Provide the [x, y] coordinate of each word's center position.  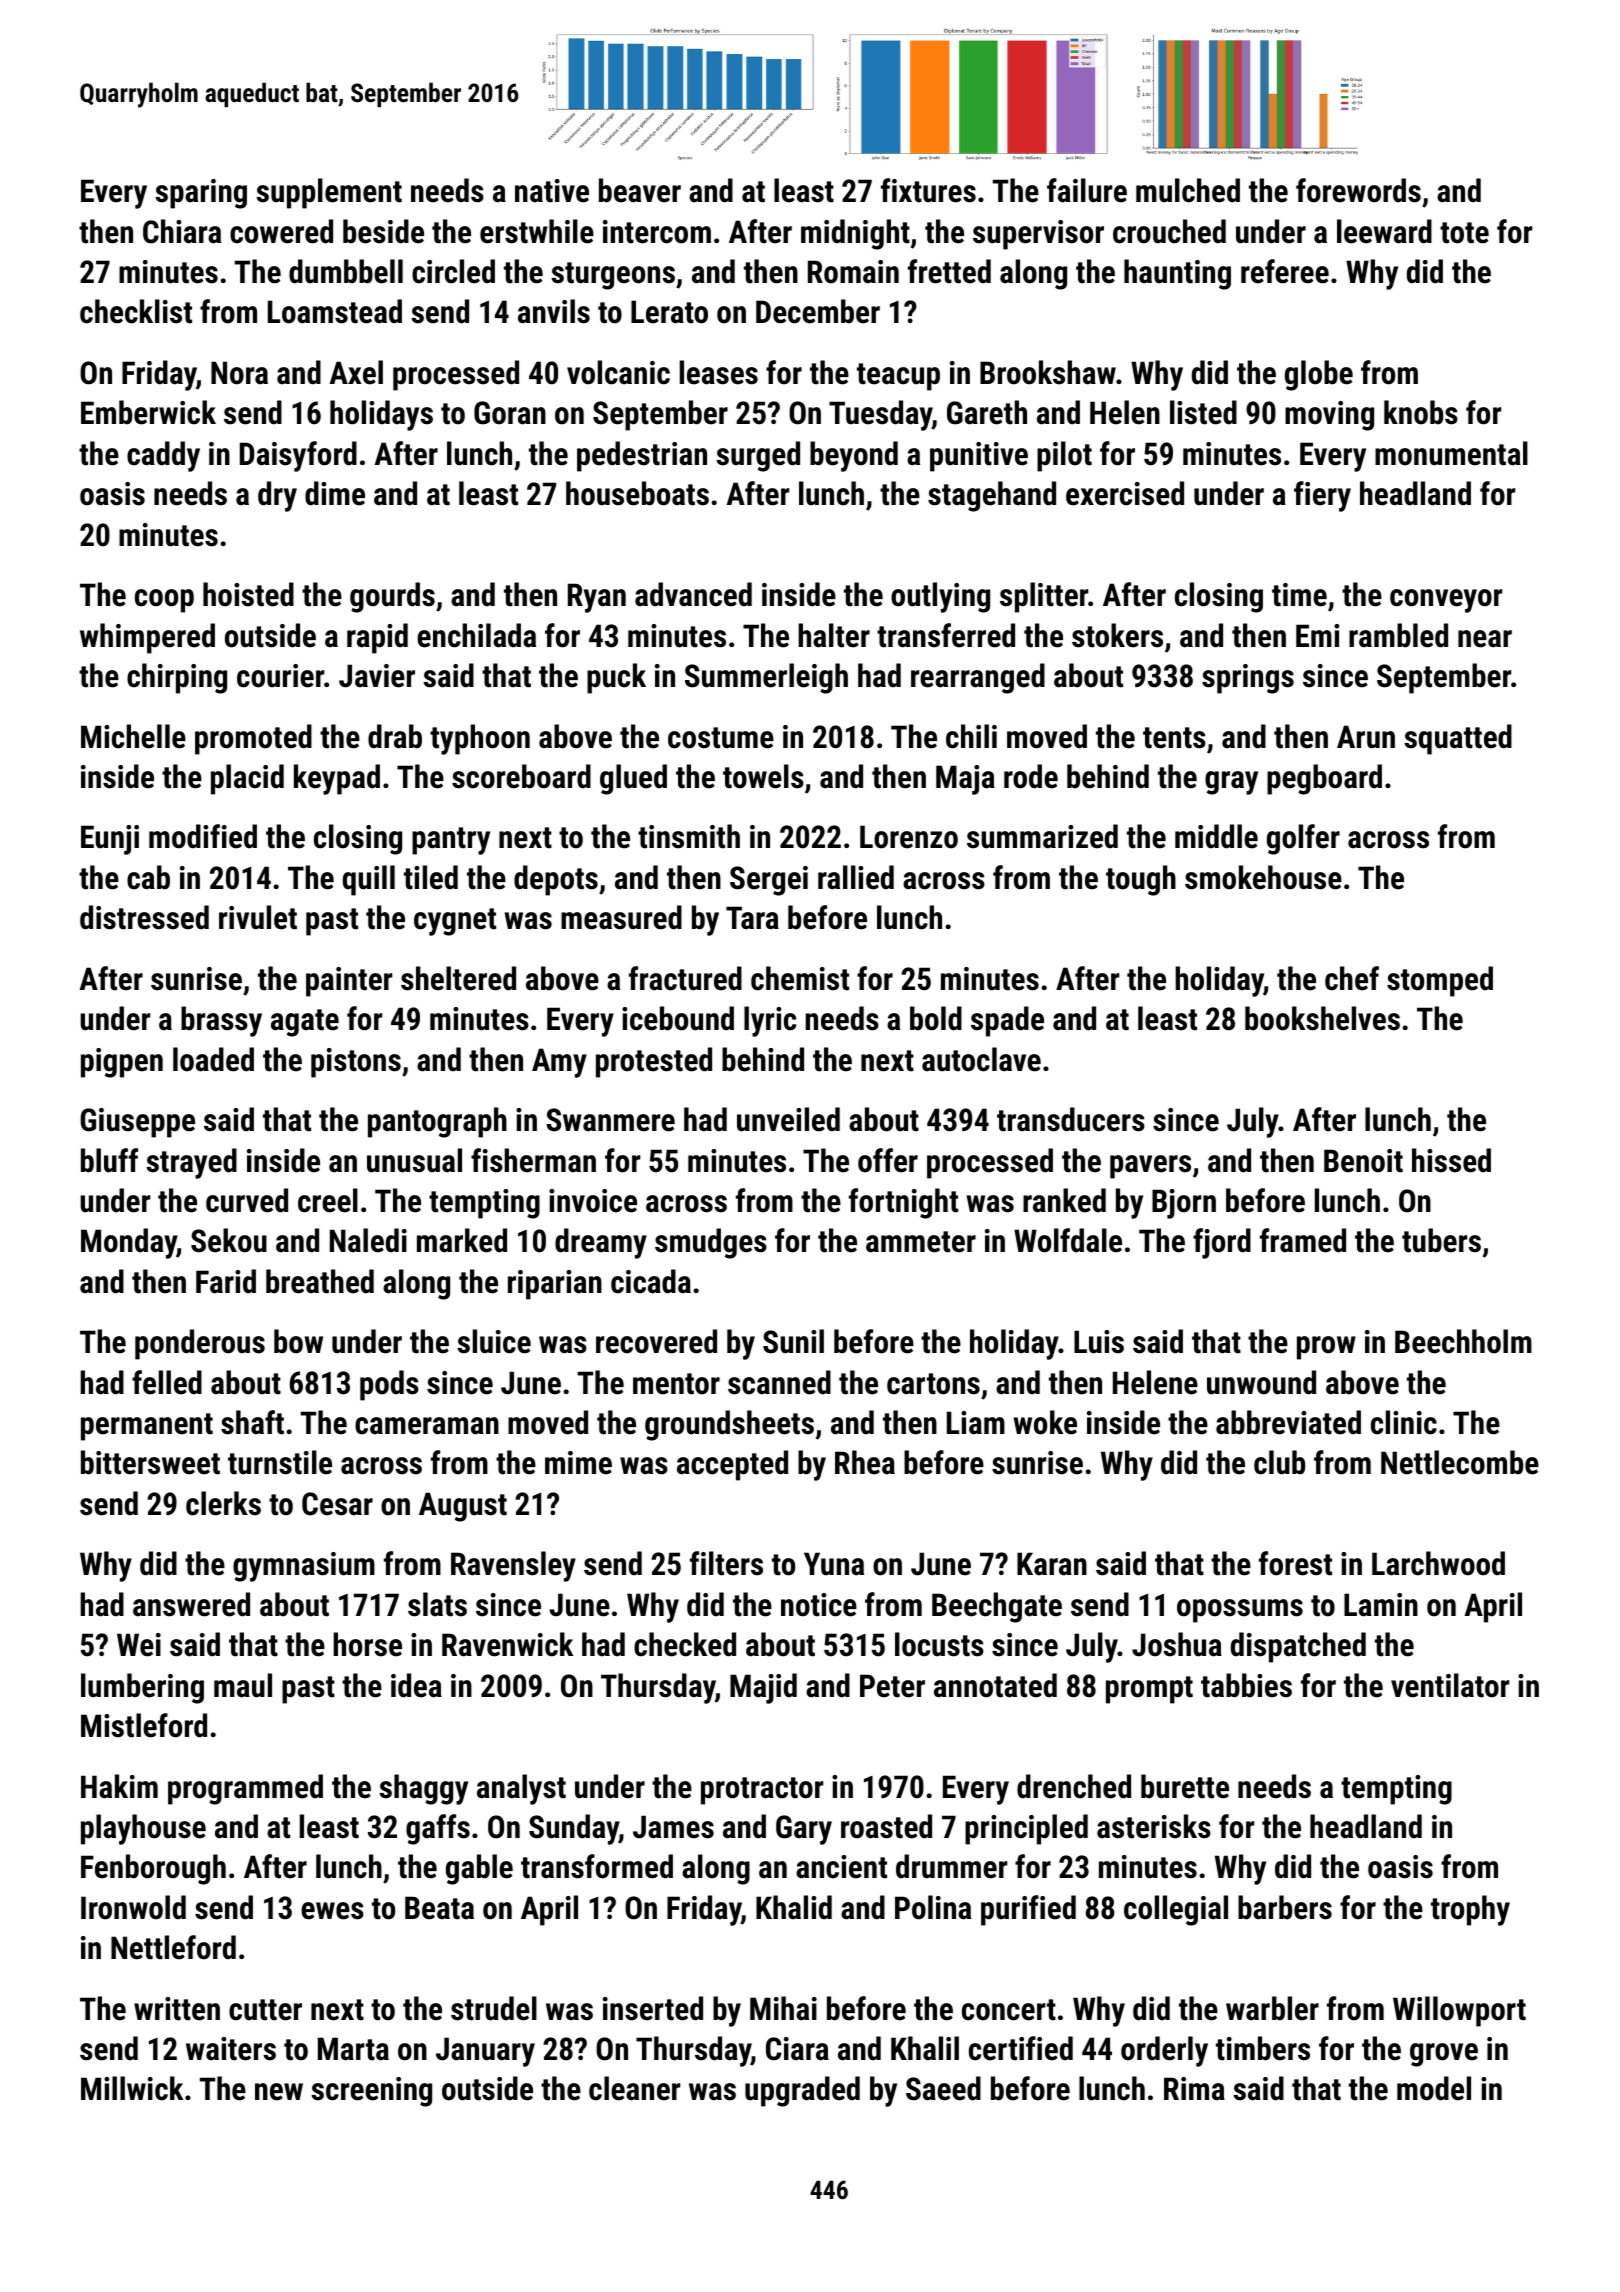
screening [371, 2092]
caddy [163, 456]
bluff [109, 1160]
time [1299, 595]
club [1279, 1462]
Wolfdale [1068, 1240]
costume [721, 738]
